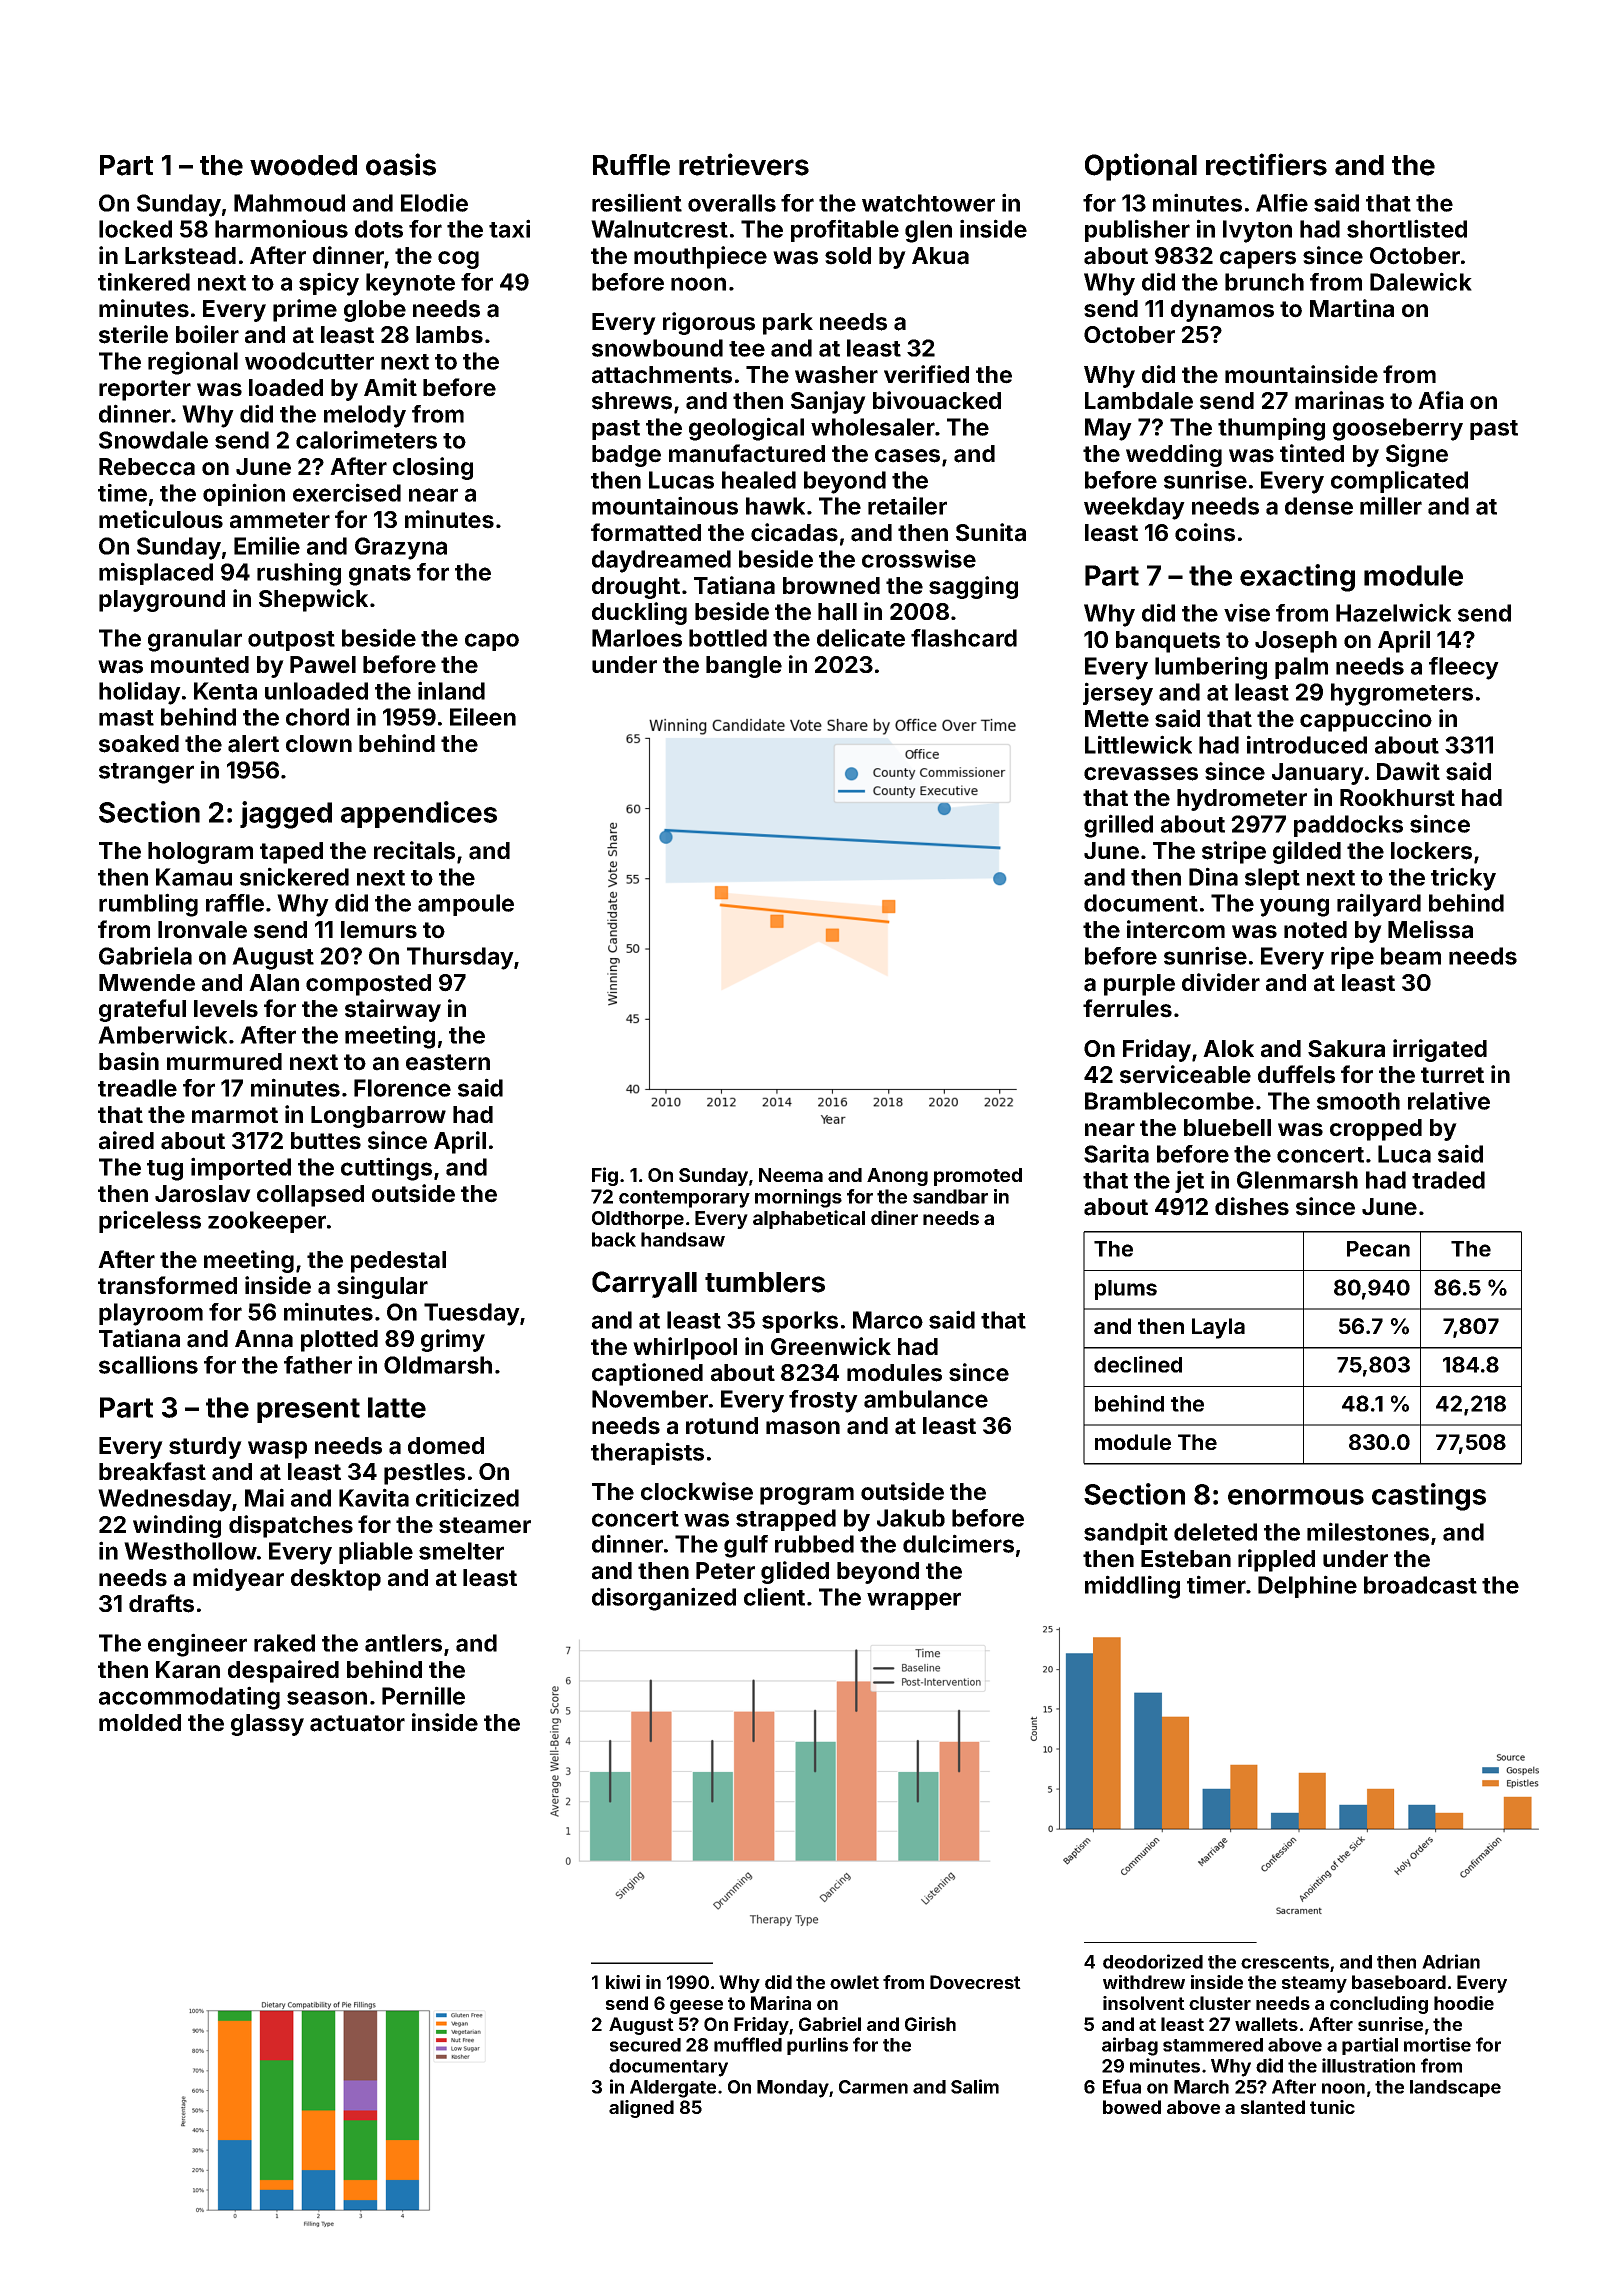 The height and width of the image is (2292, 1620). I want to click on Layla, so click(1218, 1328).
